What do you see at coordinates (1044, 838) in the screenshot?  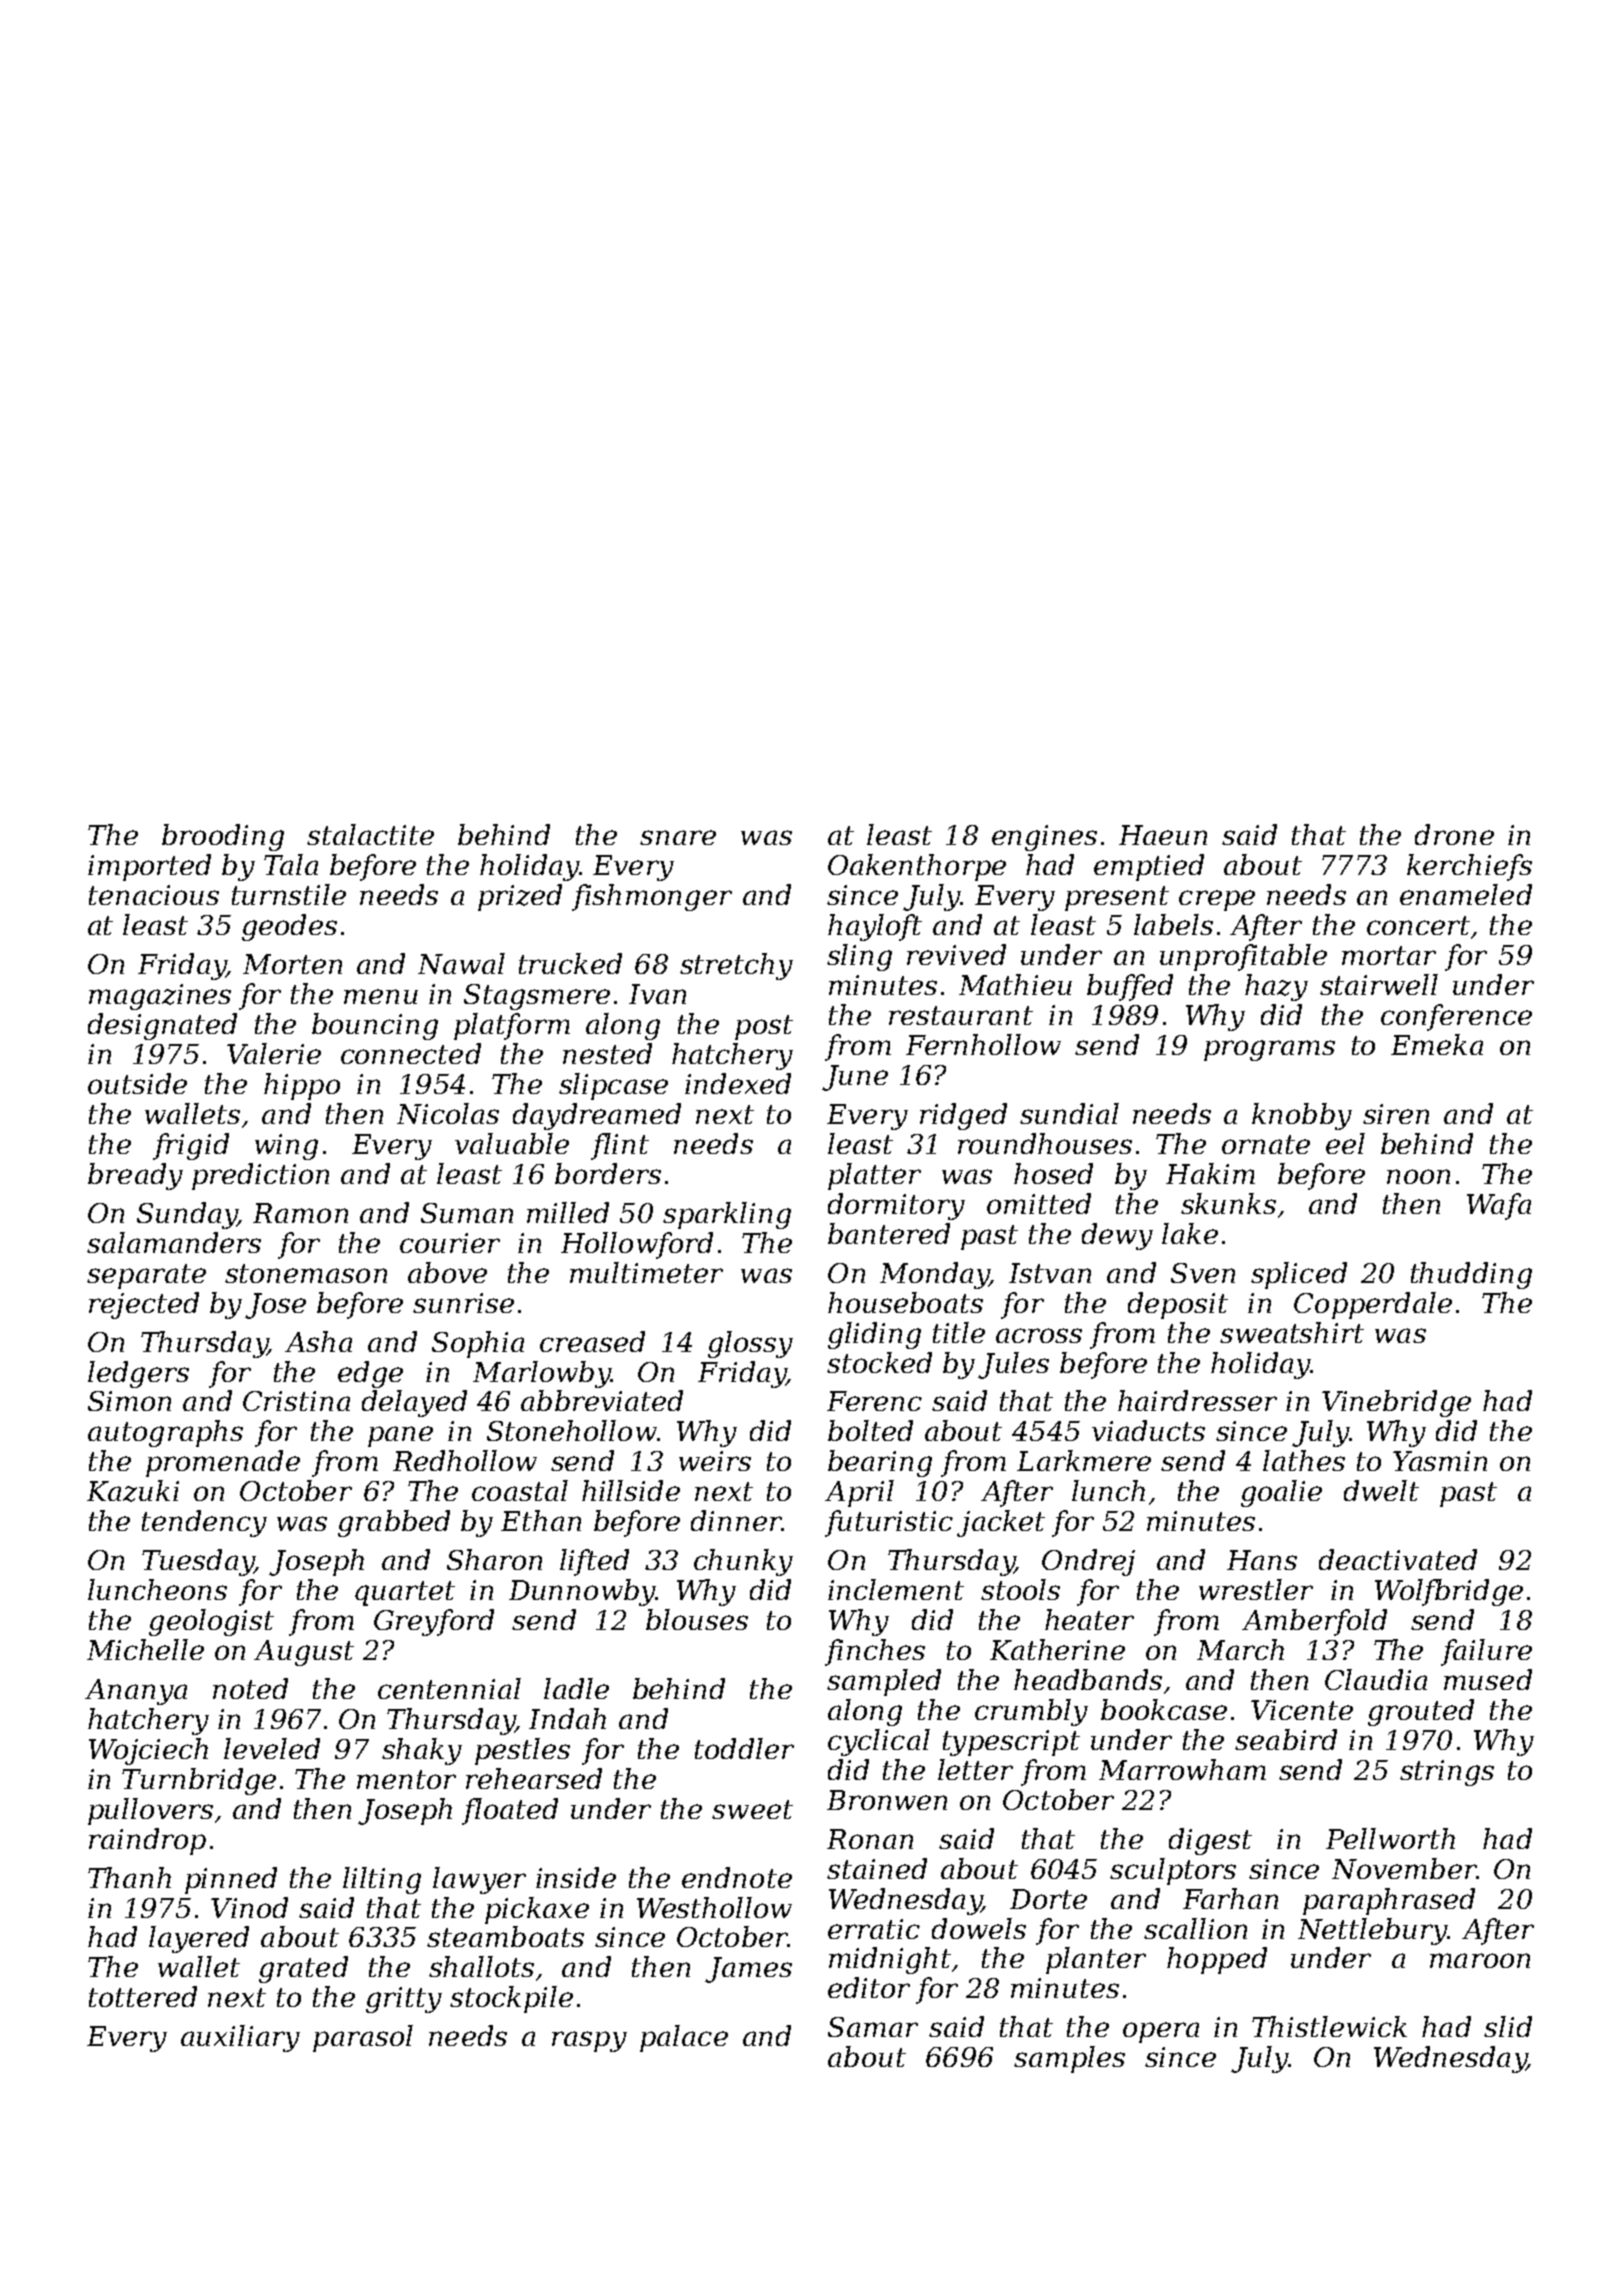 I see `engines` at bounding box center [1044, 838].
